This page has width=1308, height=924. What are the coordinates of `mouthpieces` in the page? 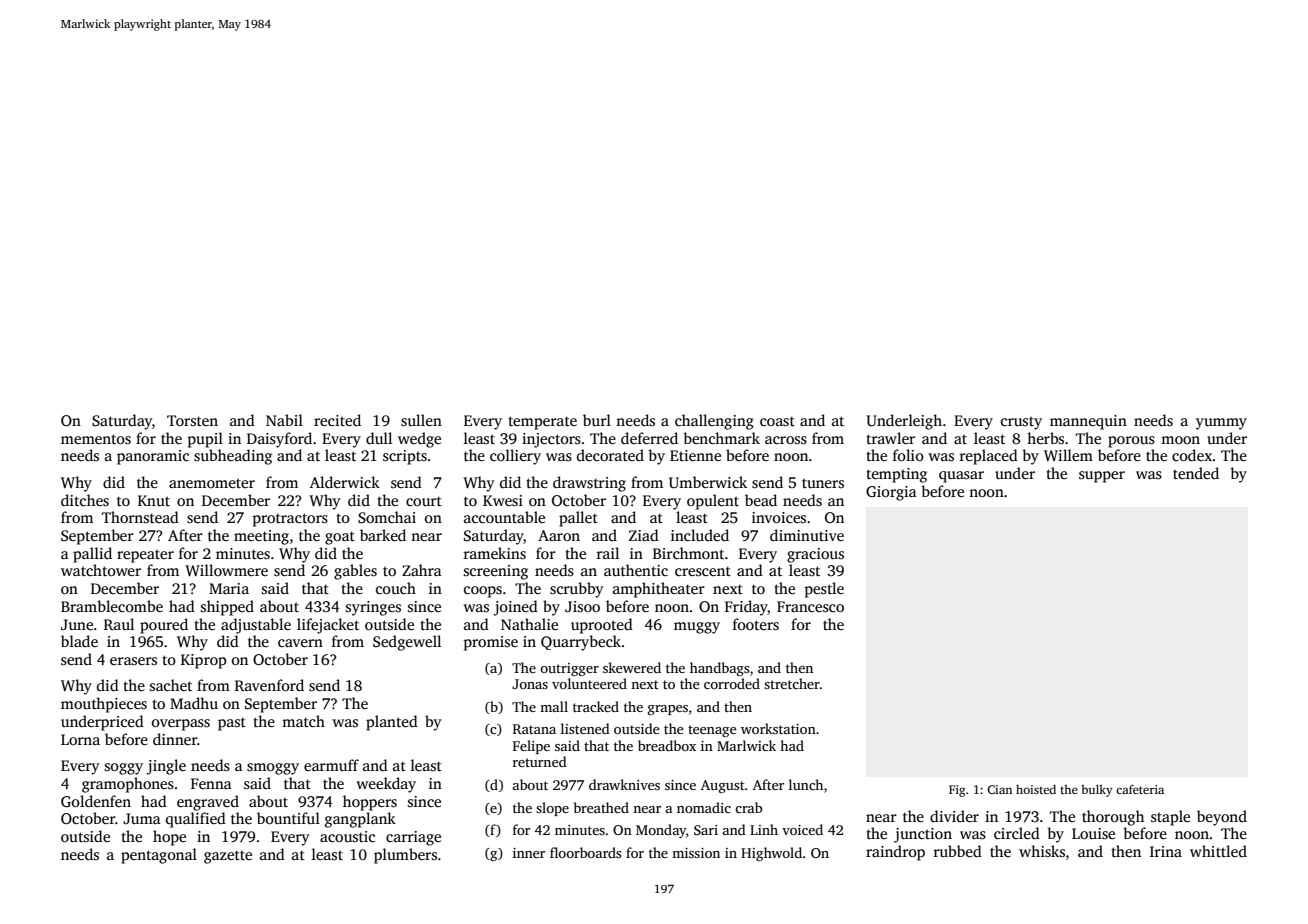 It's located at (104, 705).
